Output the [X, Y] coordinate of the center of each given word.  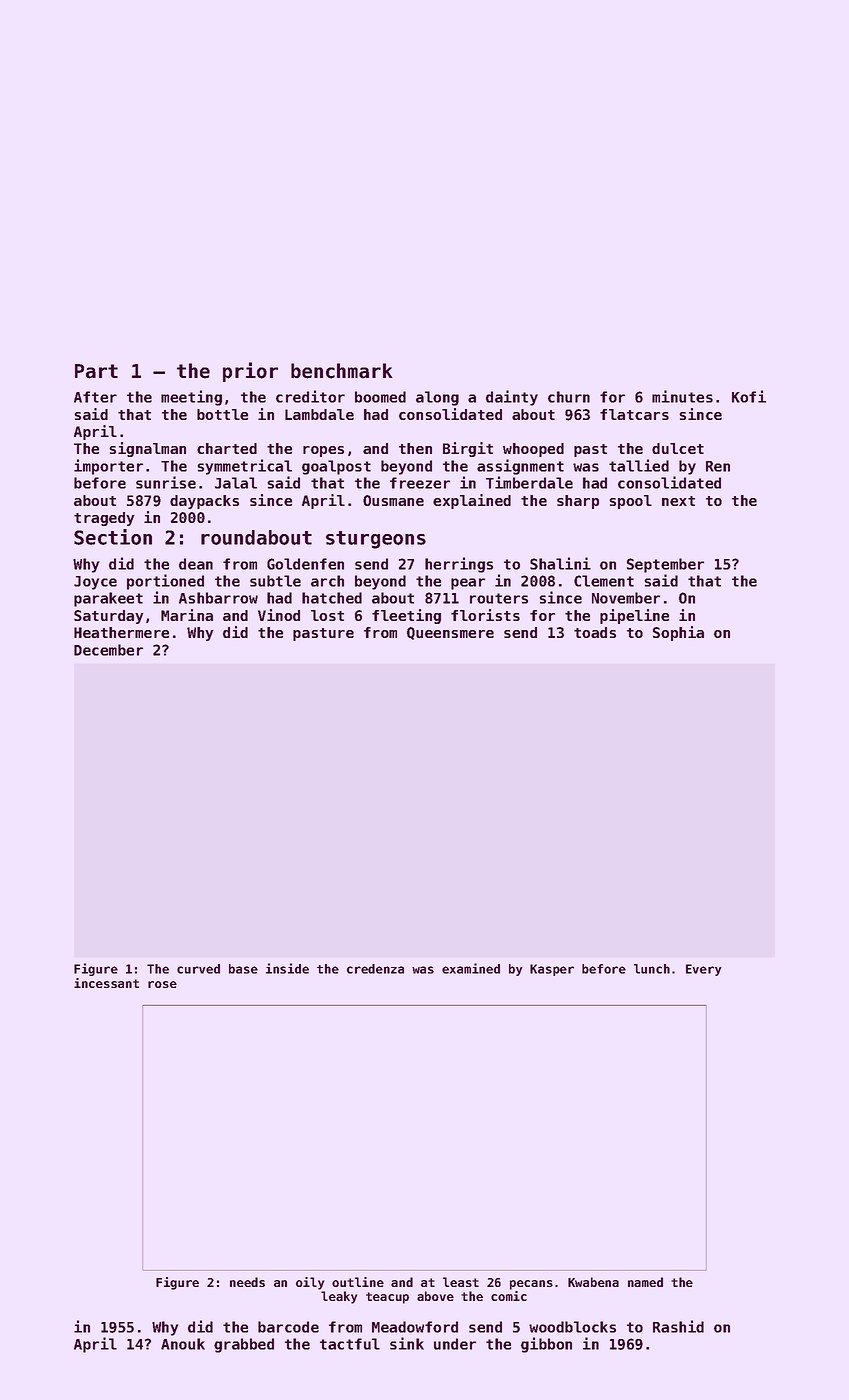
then [415, 448]
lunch [652, 969]
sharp [578, 502]
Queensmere [450, 633]
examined [471, 968]
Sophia [678, 633]
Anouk [183, 1344]
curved [198, 969]
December [108, 650]
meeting [191, 398]
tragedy [104, 519]
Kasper [552, 970]
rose [162, 984]
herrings [459, 565]
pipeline [634, 616]
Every [703, 970]
